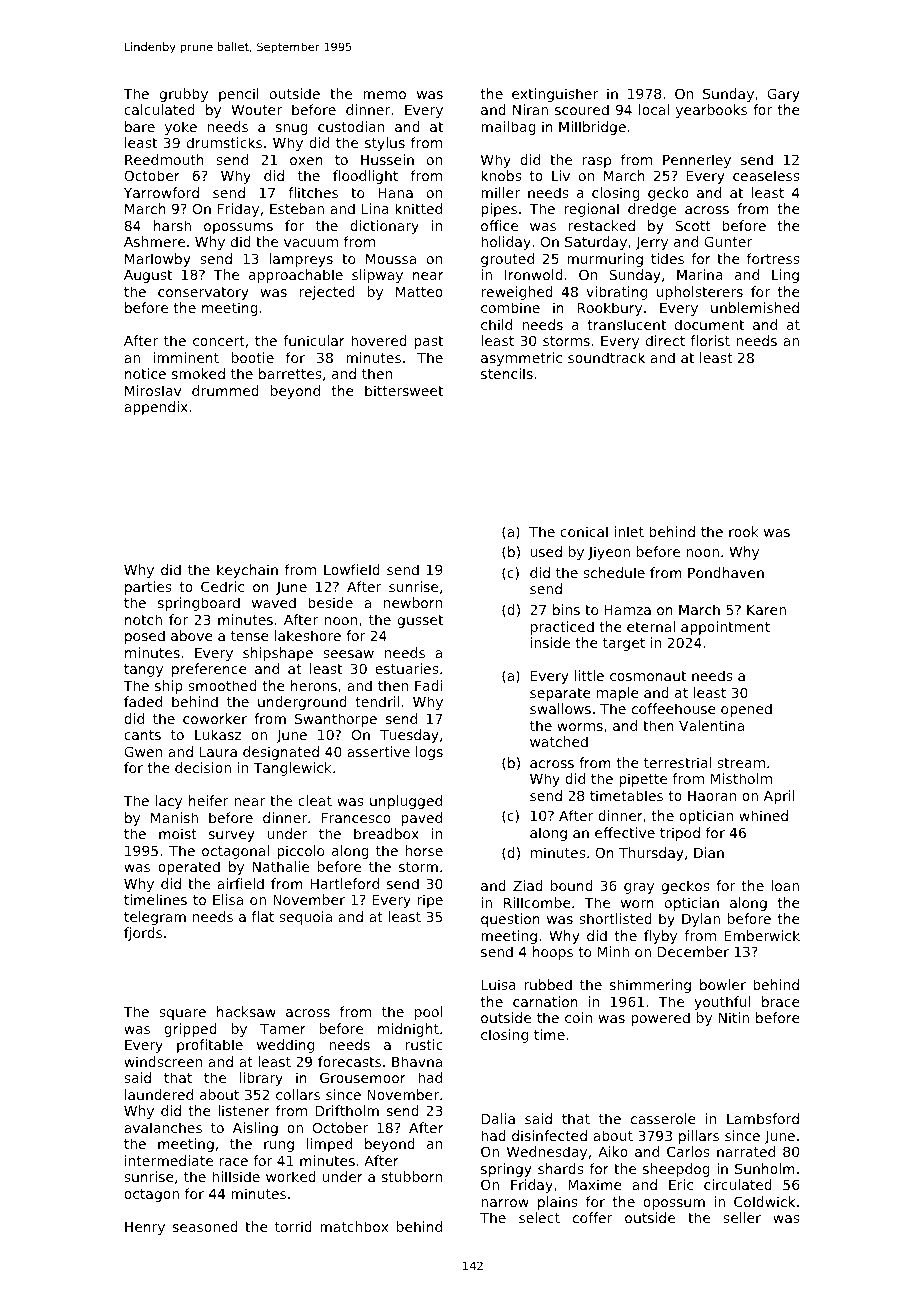  I want to click on Esteban, so click(297, 208).
